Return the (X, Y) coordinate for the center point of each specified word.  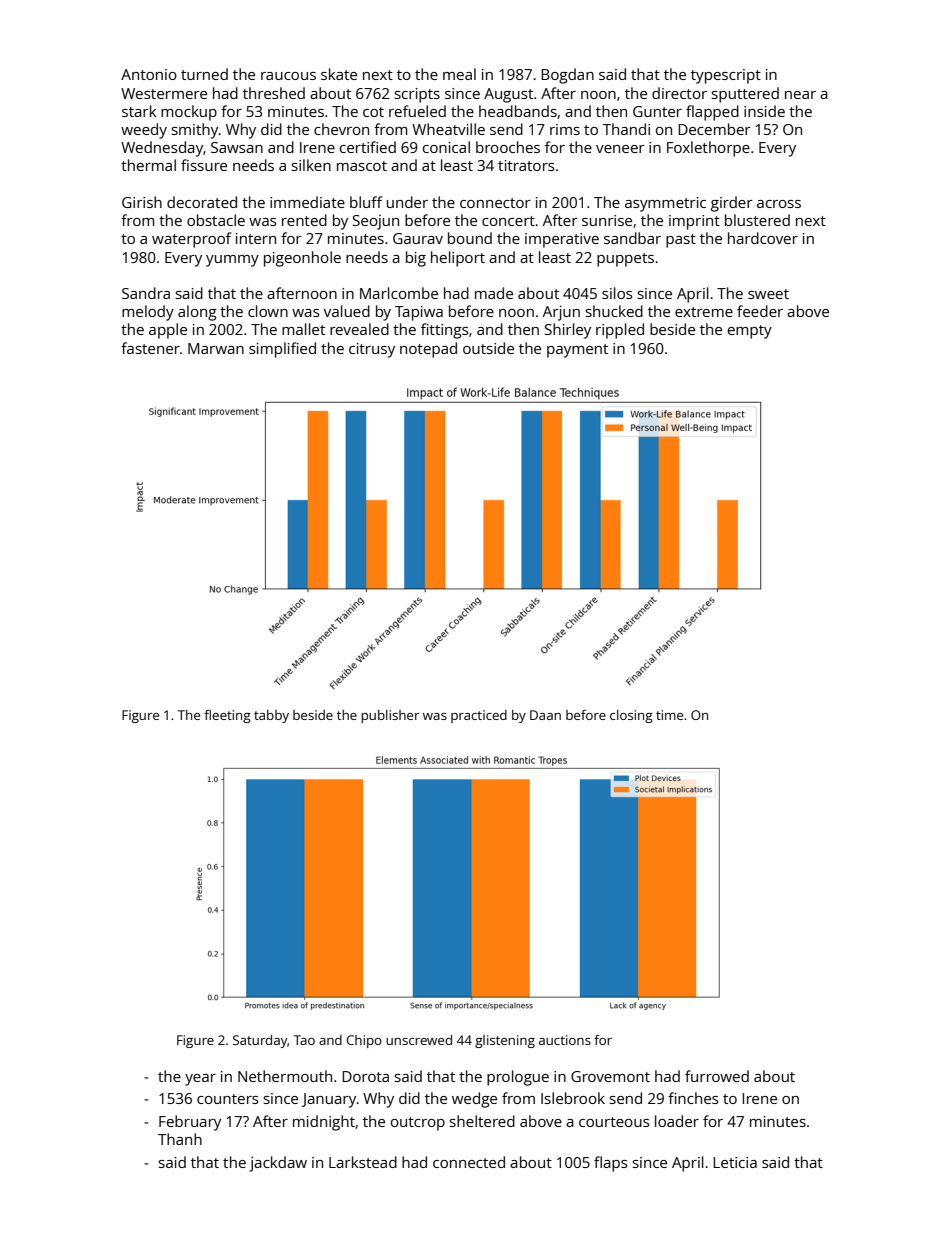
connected (469, 1162)
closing (631, 716)
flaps (611, 1164)
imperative (562, 240)
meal (459, 74)
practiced (479, 716)
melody (148, 313)
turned (204, 74)
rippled (620, 331)
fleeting (227, 716)
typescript (726, 76)
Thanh (180, 1139)
